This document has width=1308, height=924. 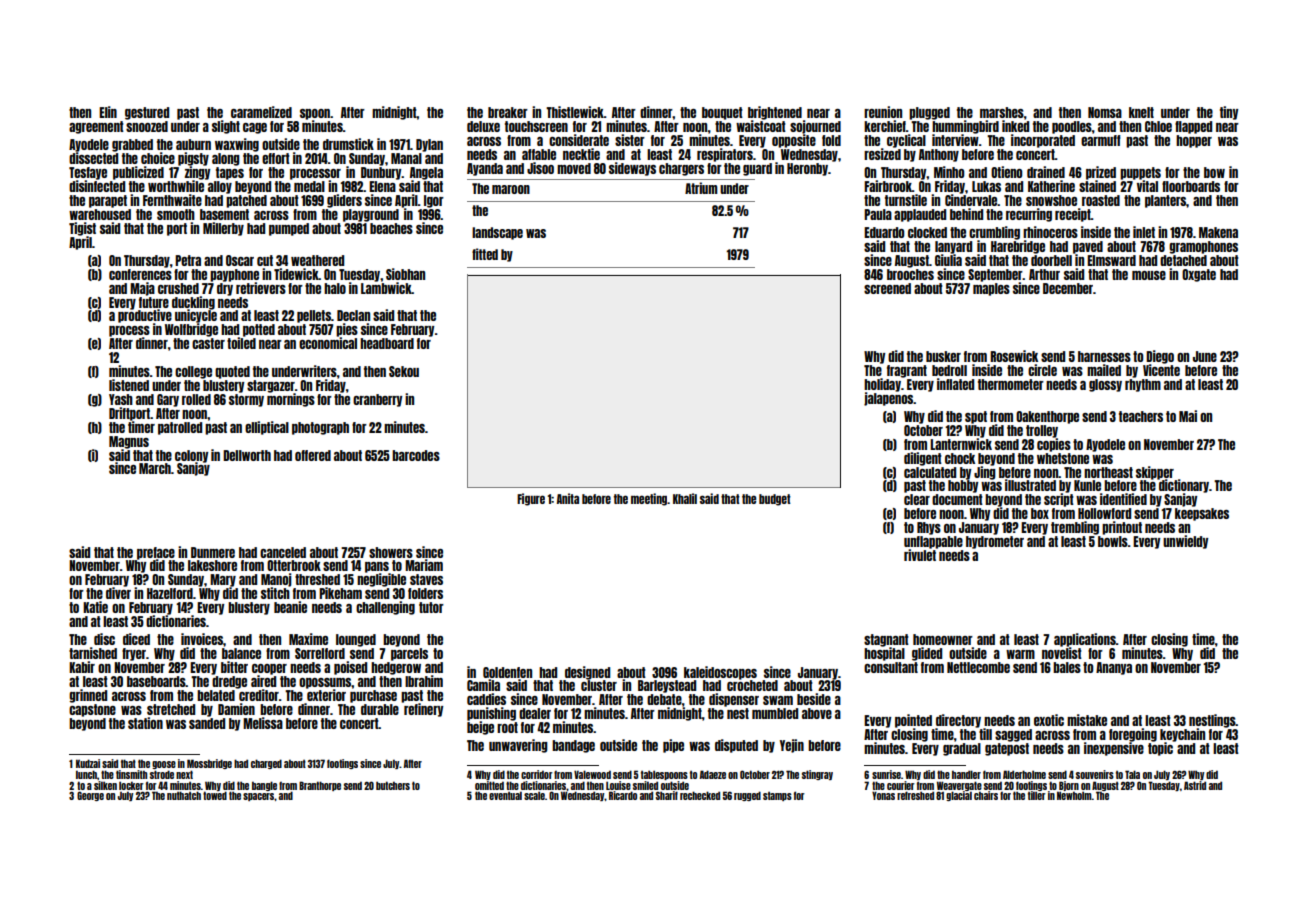 What do you see at coordinates (1085, 640) in the document?
I see `applications` at bounding box center [1085, 640].
